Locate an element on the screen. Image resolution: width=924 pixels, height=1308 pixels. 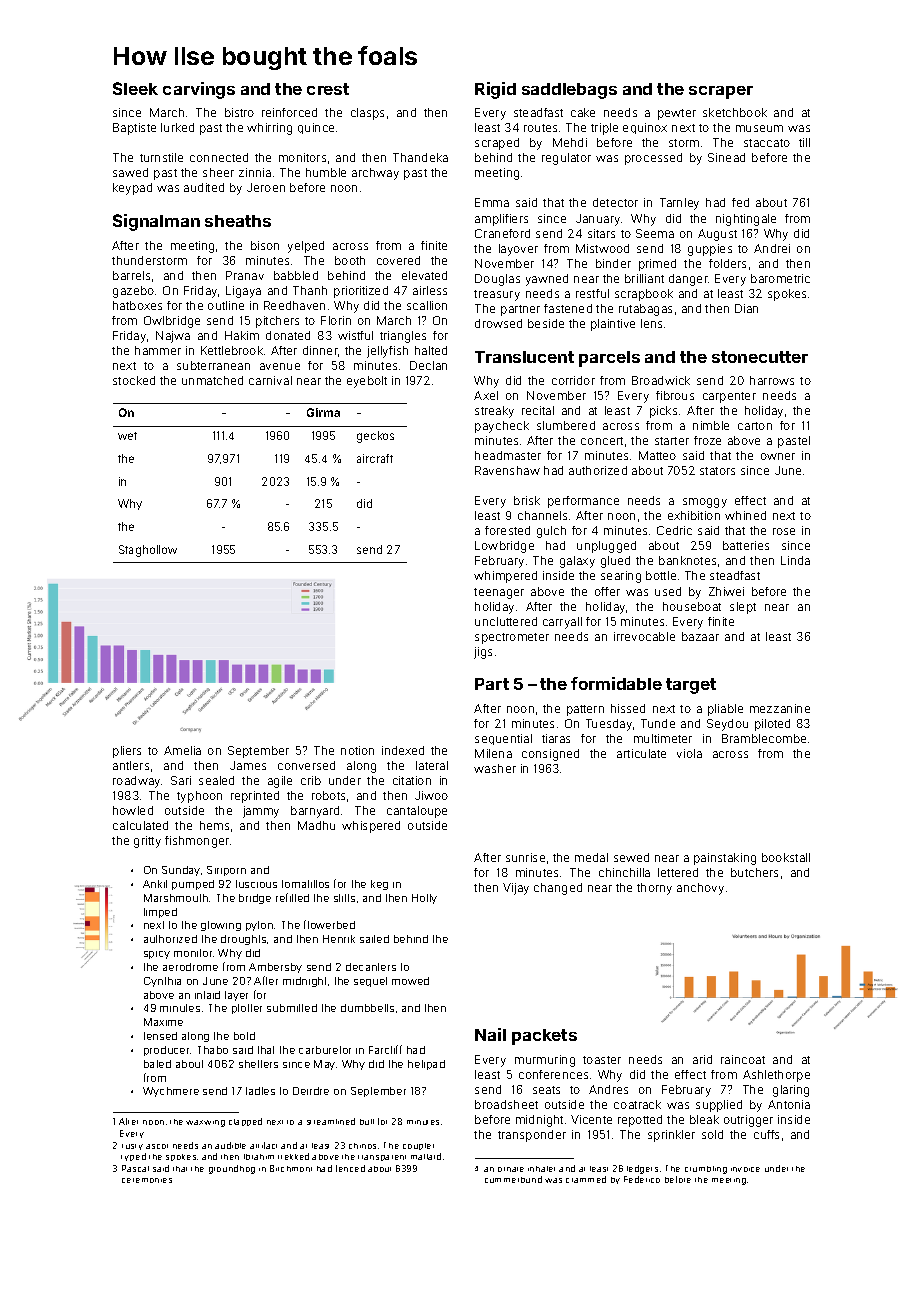
typhoon is located at coordinates (199, 797).
